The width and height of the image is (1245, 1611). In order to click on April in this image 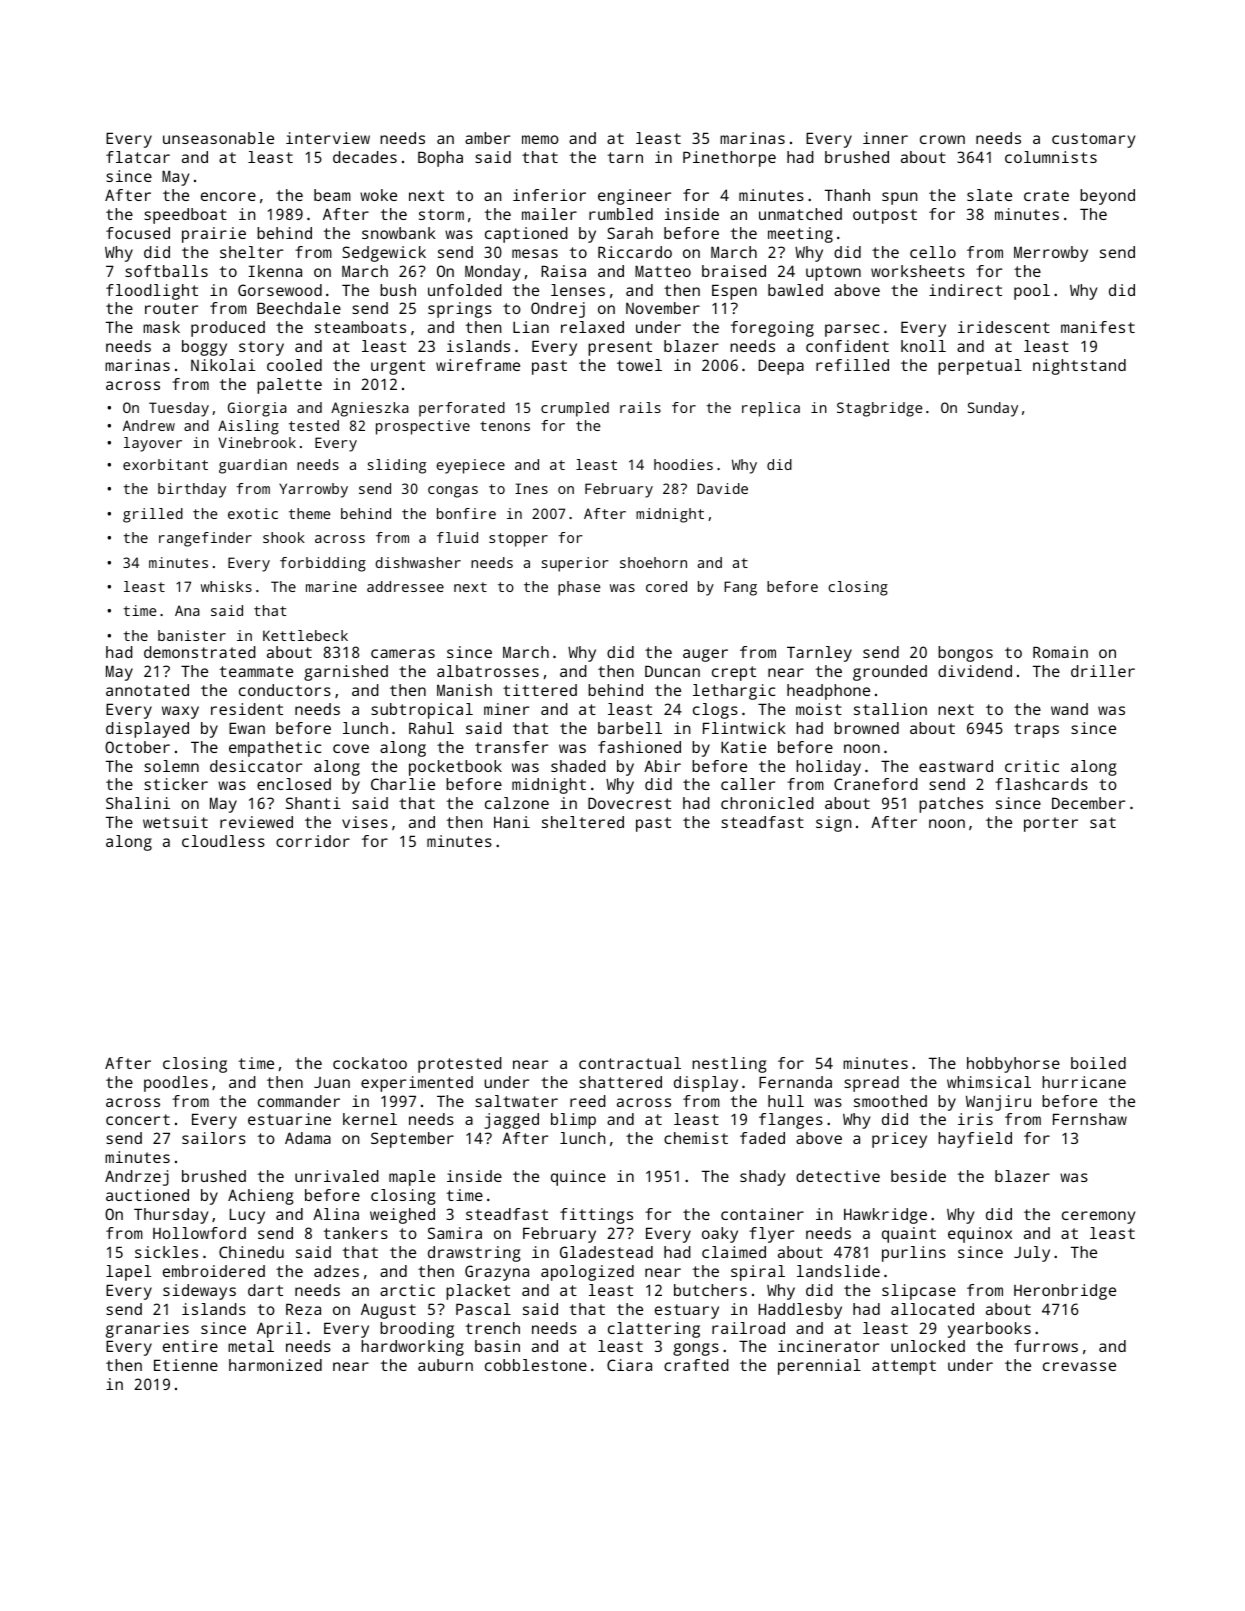, I will do `click(280, 1330)`.
